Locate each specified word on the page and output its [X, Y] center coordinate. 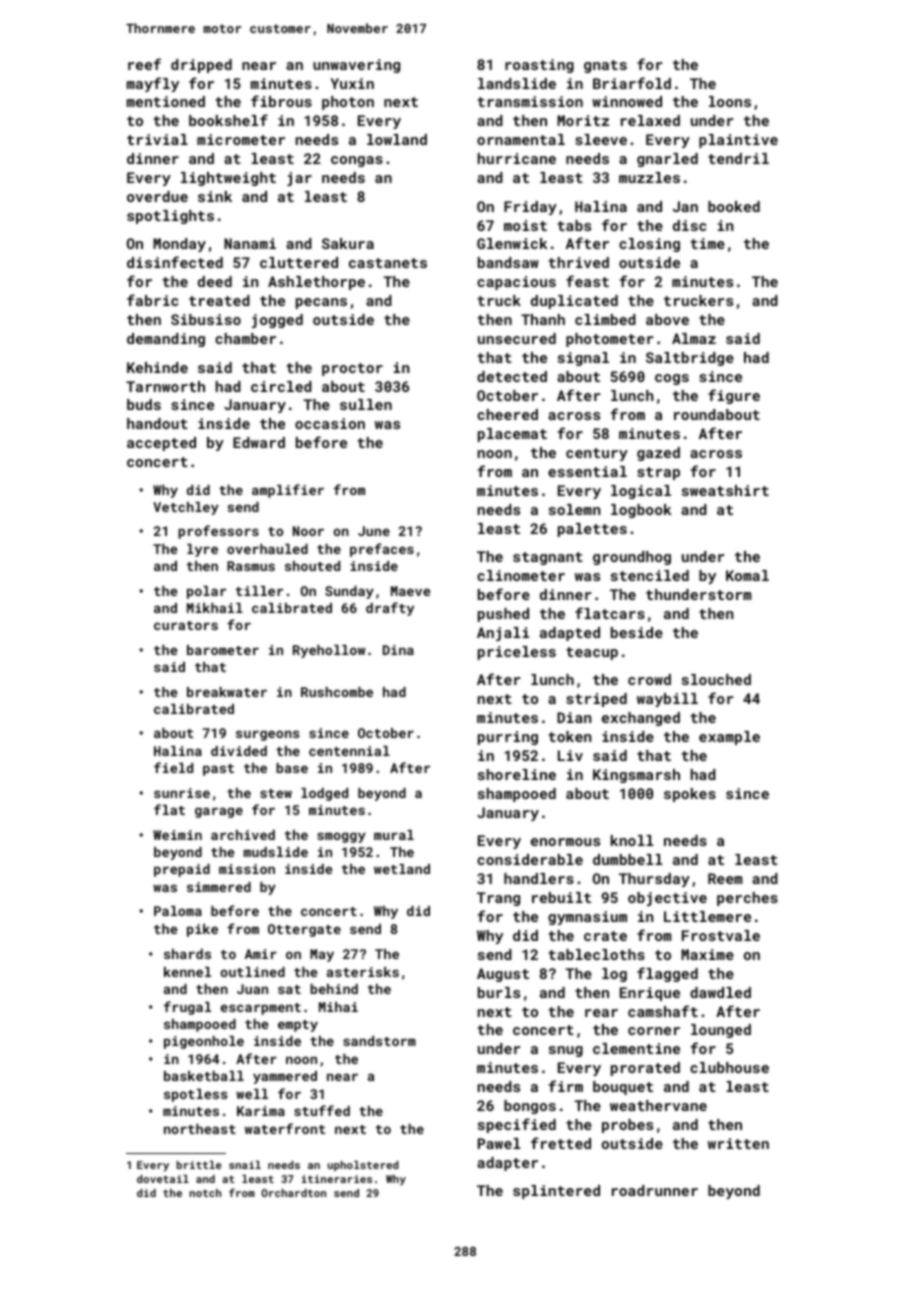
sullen [366, 404]
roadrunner [655, 1190]
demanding [166, 340]
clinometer [521, 575]
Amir [261, 954]
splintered [556, 1192]
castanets [388, 263]
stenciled [650, 575]
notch [205, 1193]
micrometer [241, 139]
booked [734, 206]
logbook [641, 511]
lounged [721, 1031]
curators [186, 625]
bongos [530, 1107]
